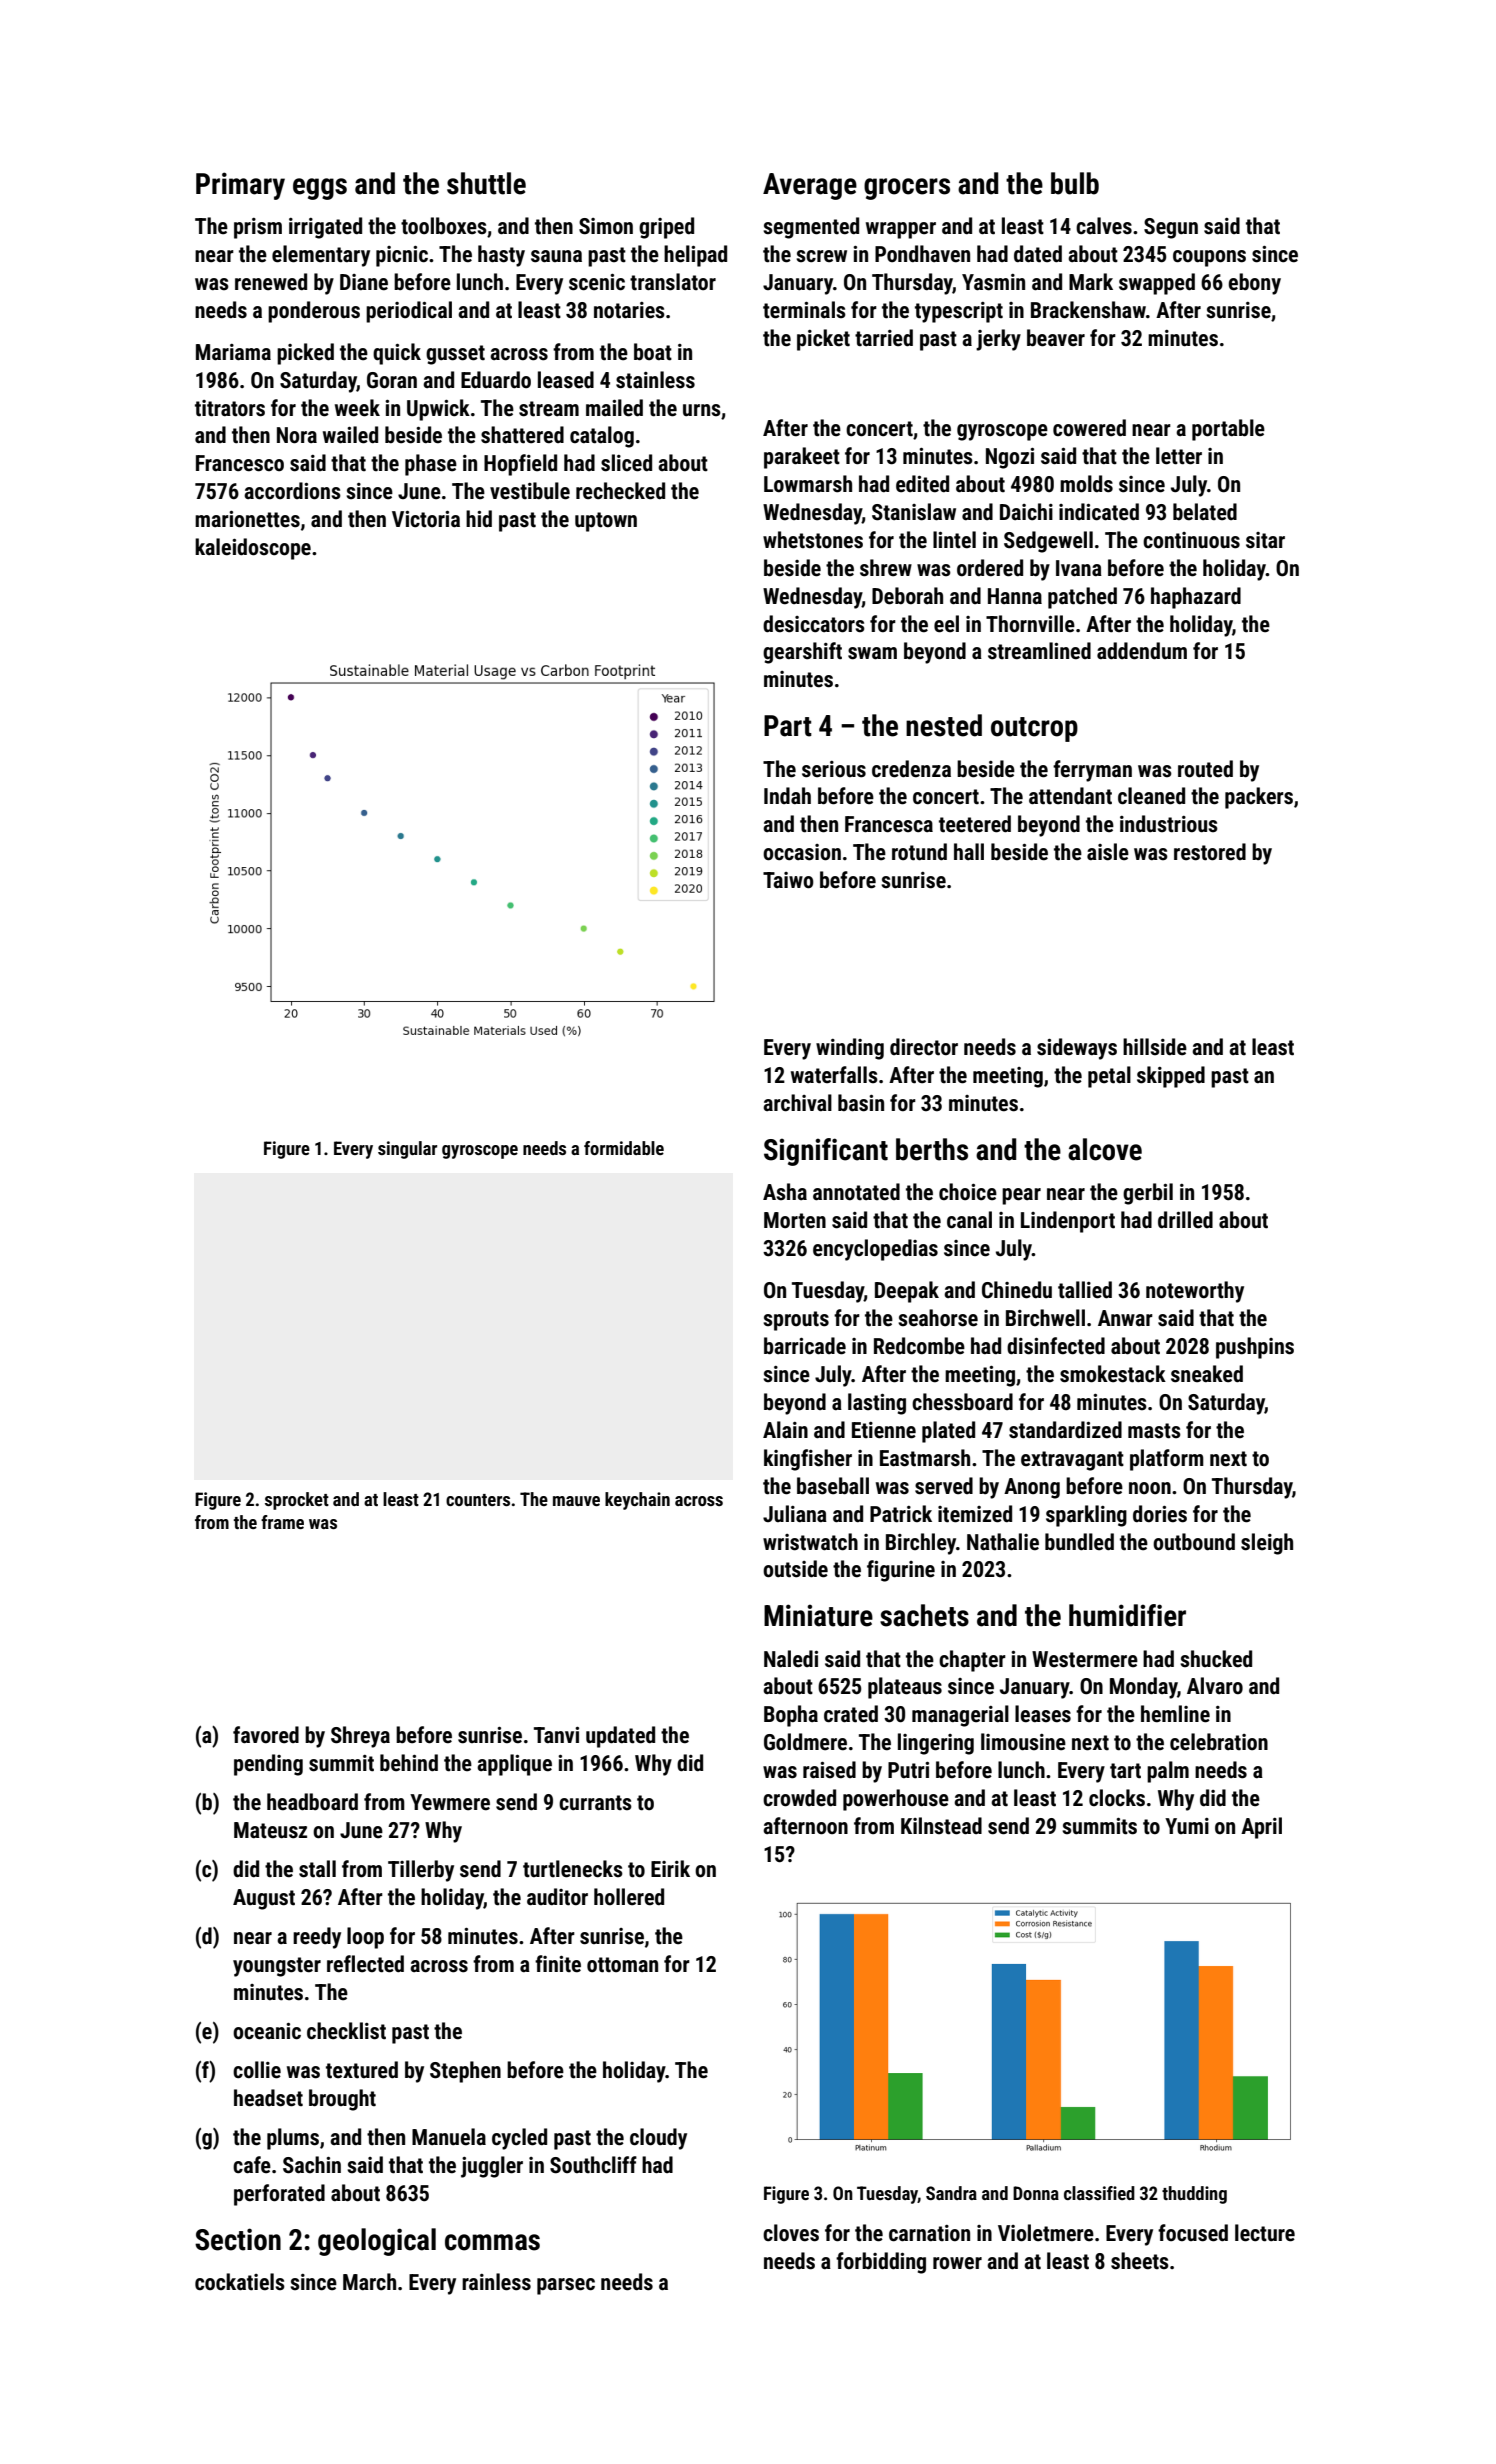 The width and height of the screenshot is (1496, 2464). What do you see at coordinates (810, 186) in the screenshot?
I see `Average` at bounding box center [810, 186].
